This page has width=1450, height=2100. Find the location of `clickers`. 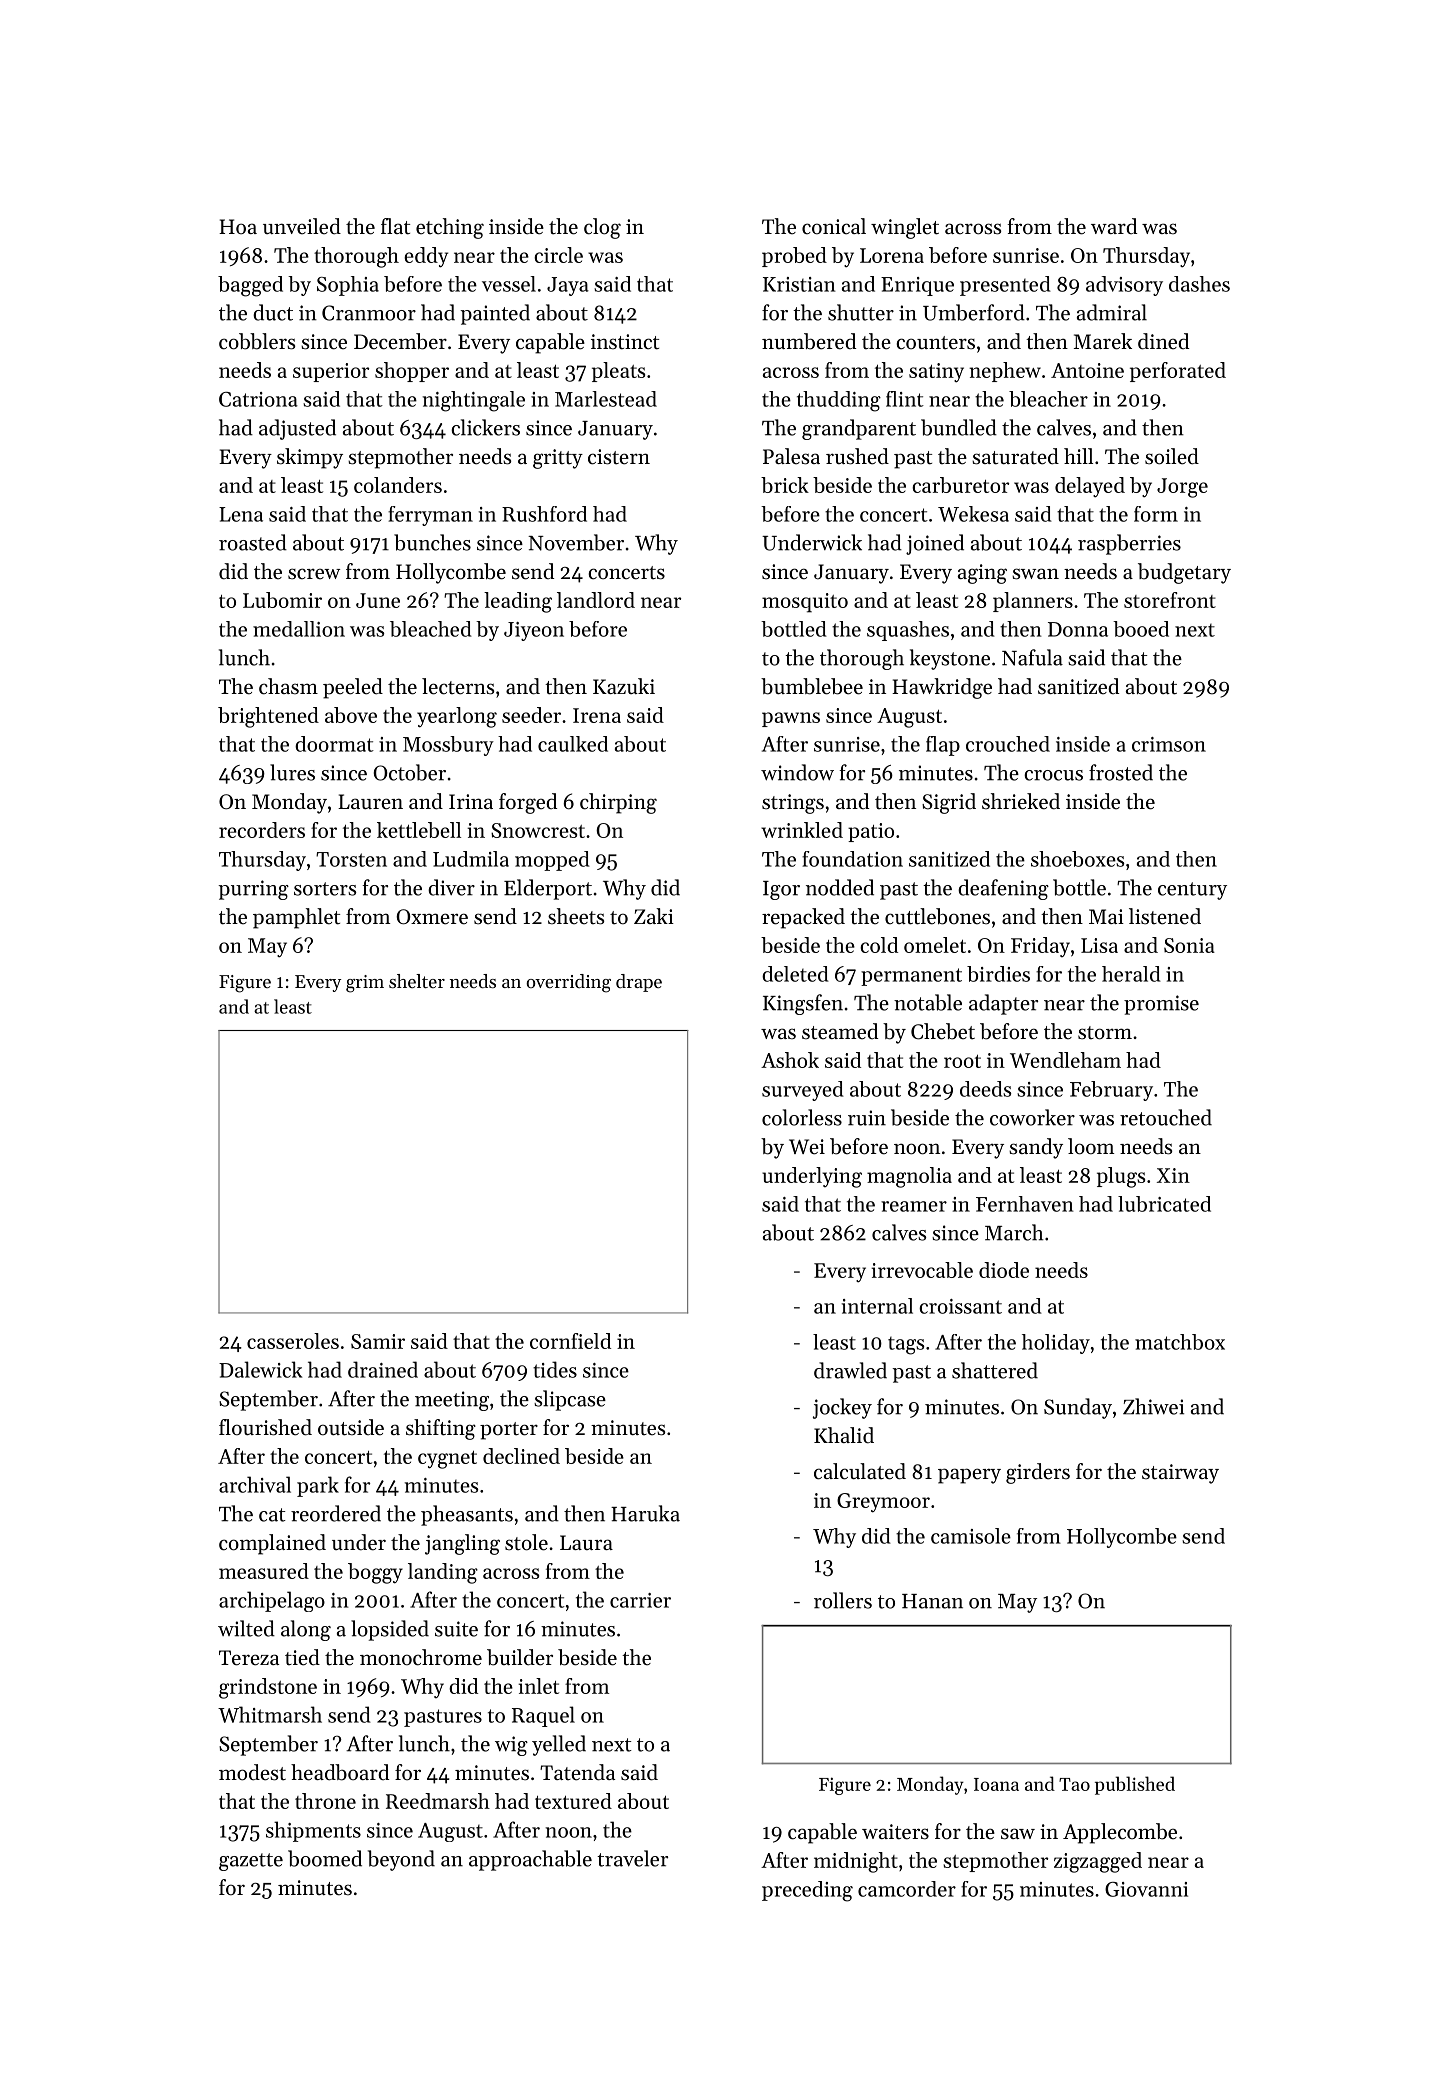

clickers is located at coordinates (485, 427).
